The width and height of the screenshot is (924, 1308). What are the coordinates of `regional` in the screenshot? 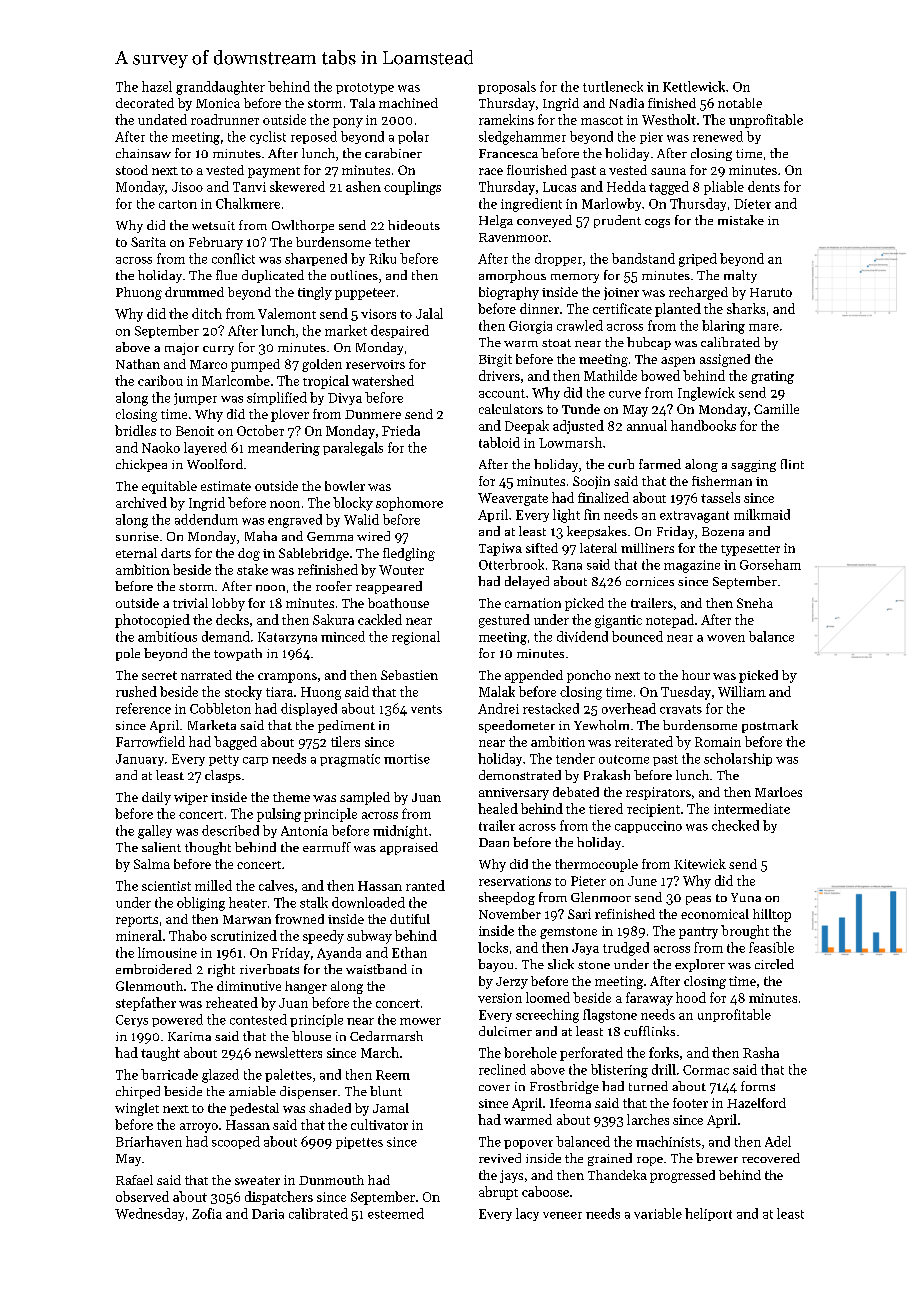 It's located at (416, 638).
